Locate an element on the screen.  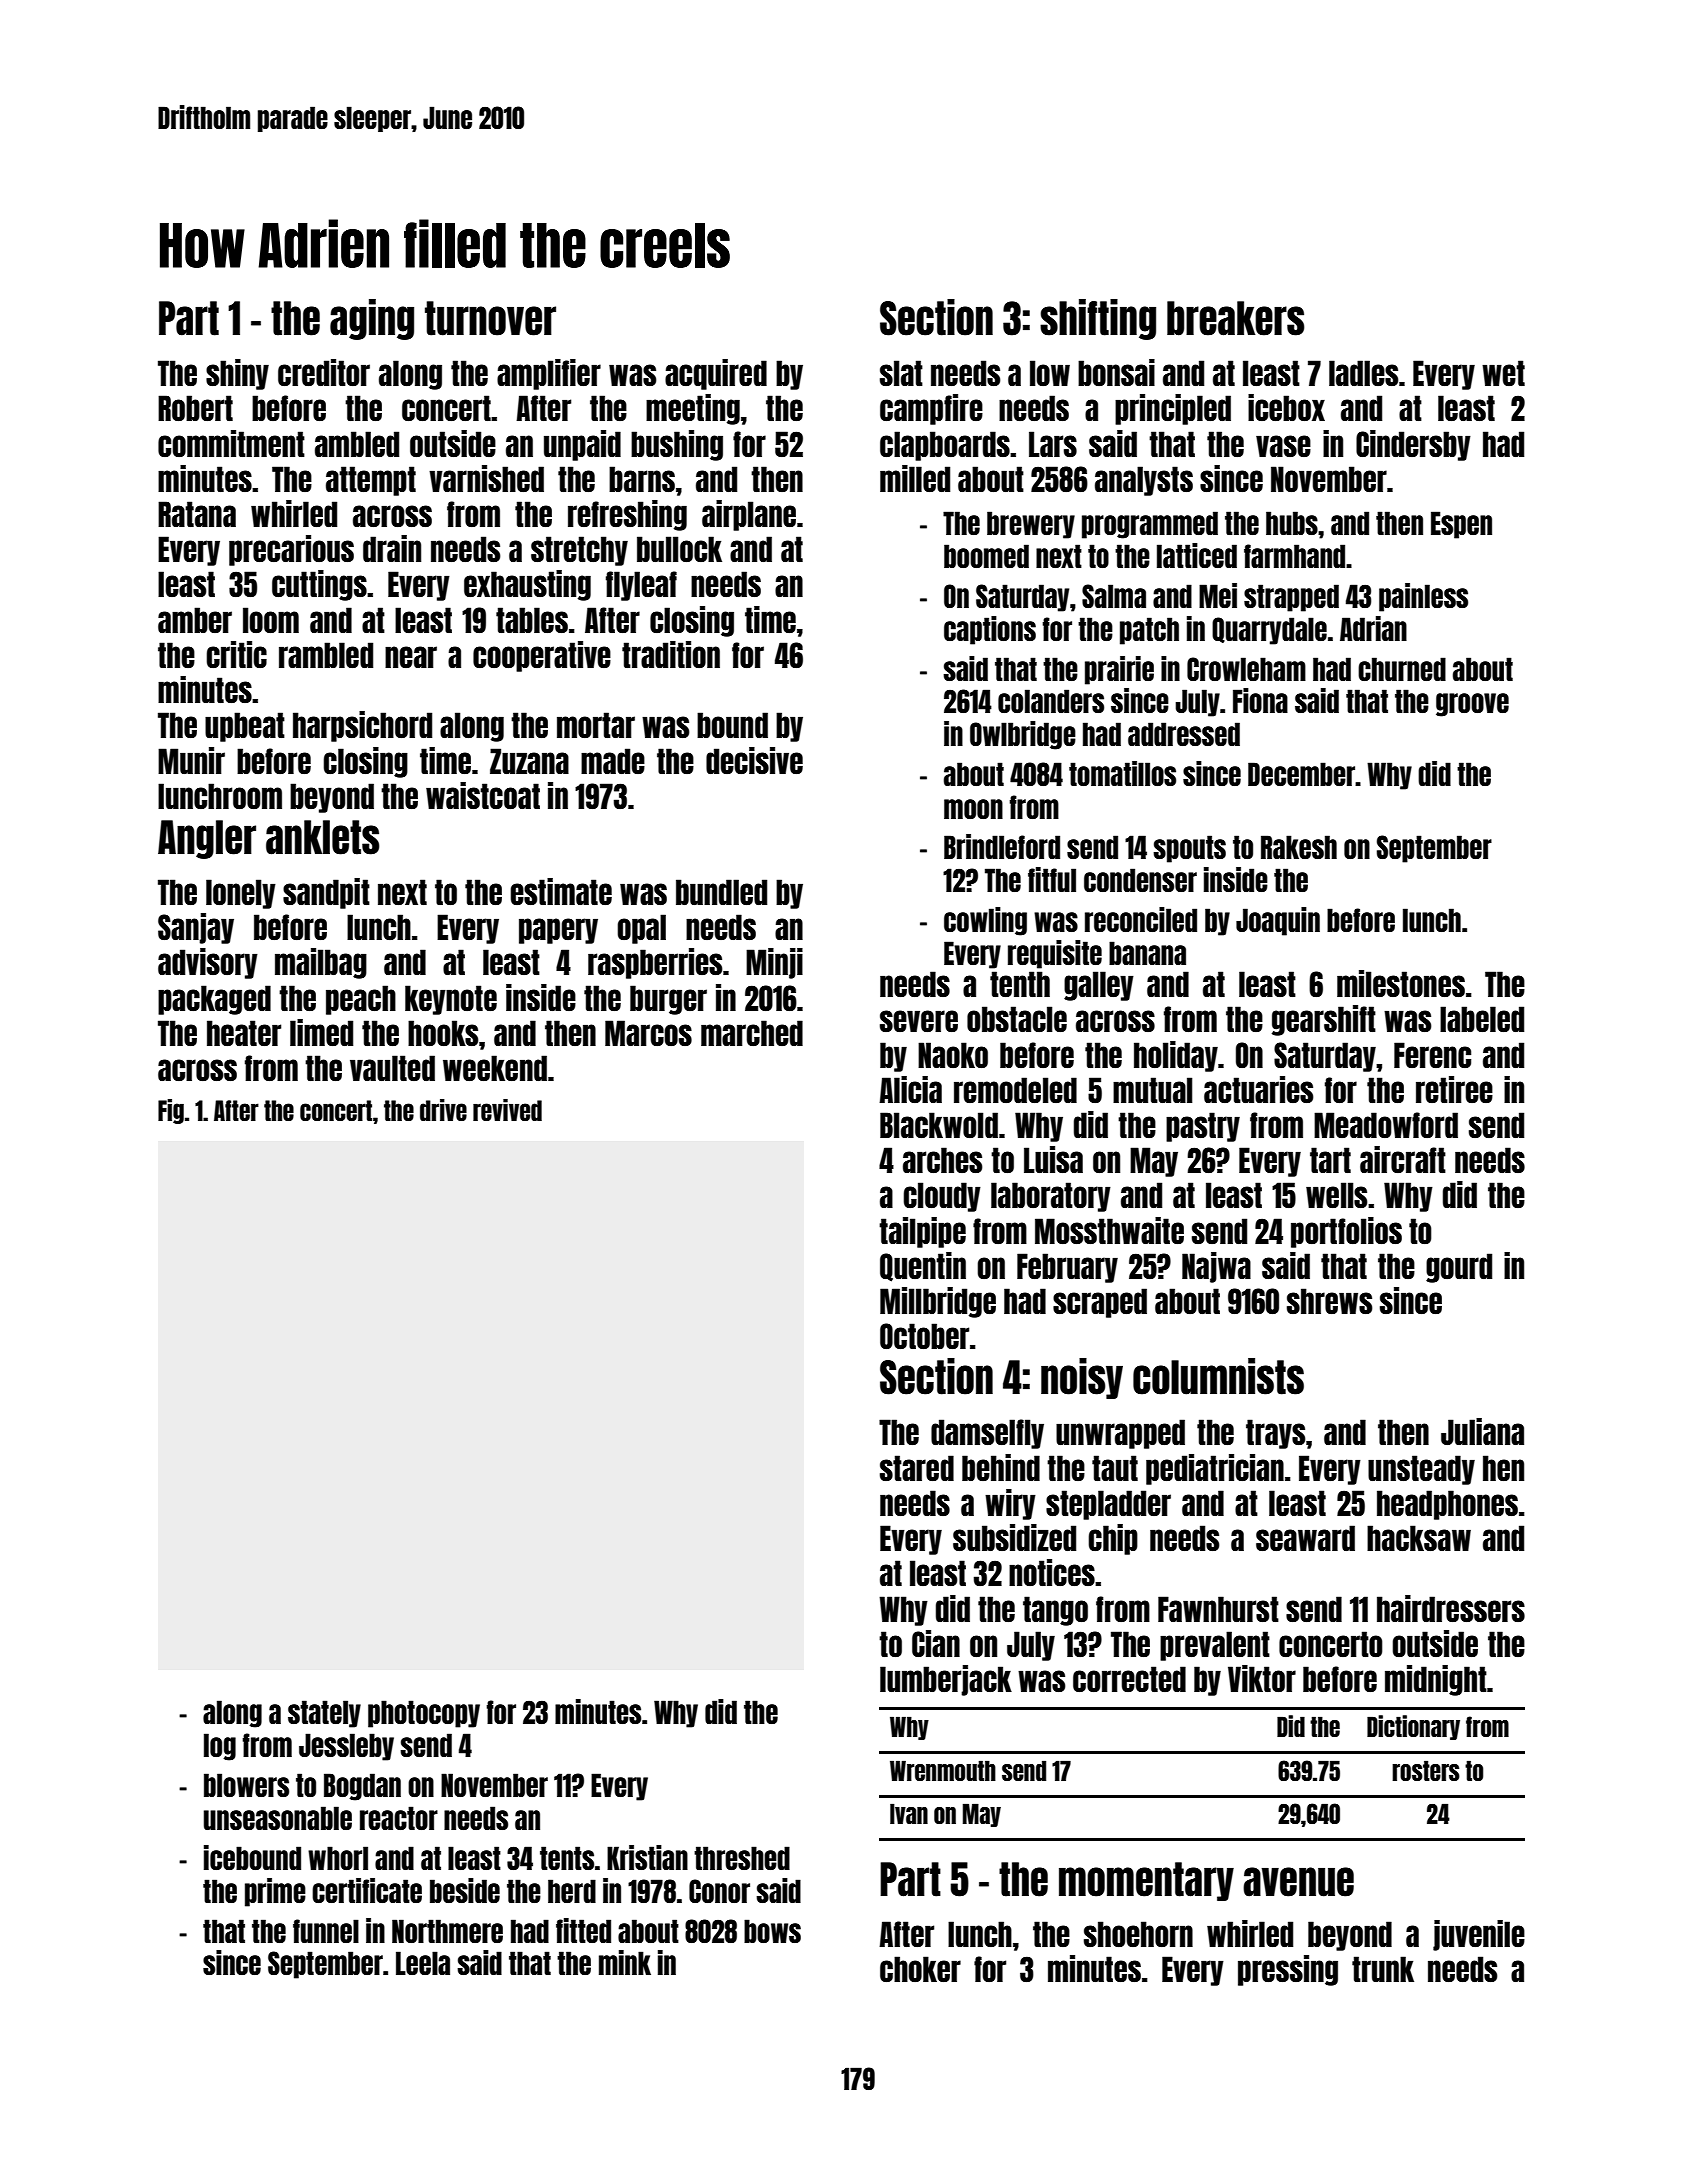
pastry is located at coordinates (1203, 1127).
